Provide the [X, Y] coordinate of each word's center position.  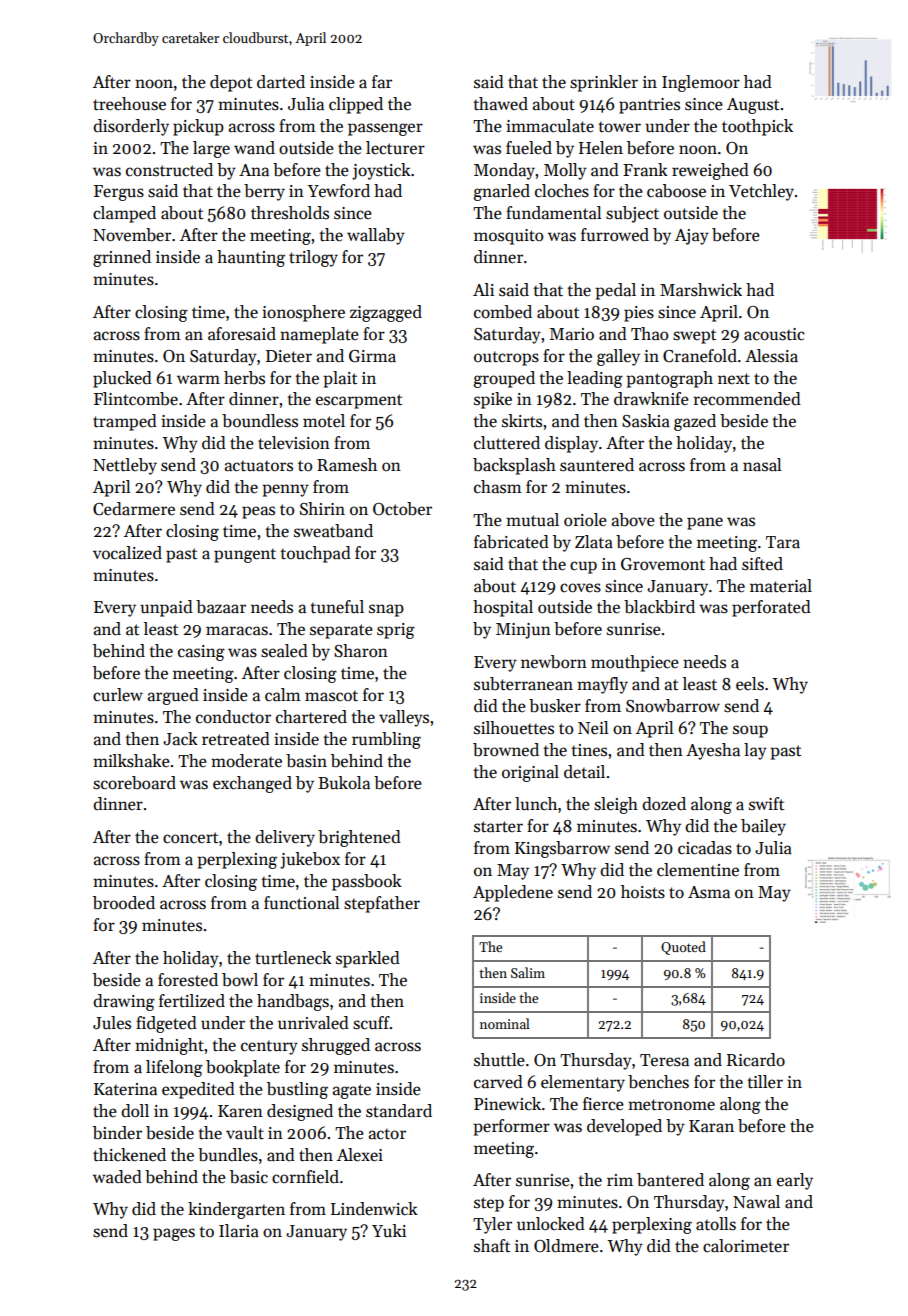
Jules [112, 1023]
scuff [371, 1023]
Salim [528, 972]
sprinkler [604, 83]
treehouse [129, 104]
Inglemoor [701, 83]
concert [190, 838]
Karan [711, 1126]
